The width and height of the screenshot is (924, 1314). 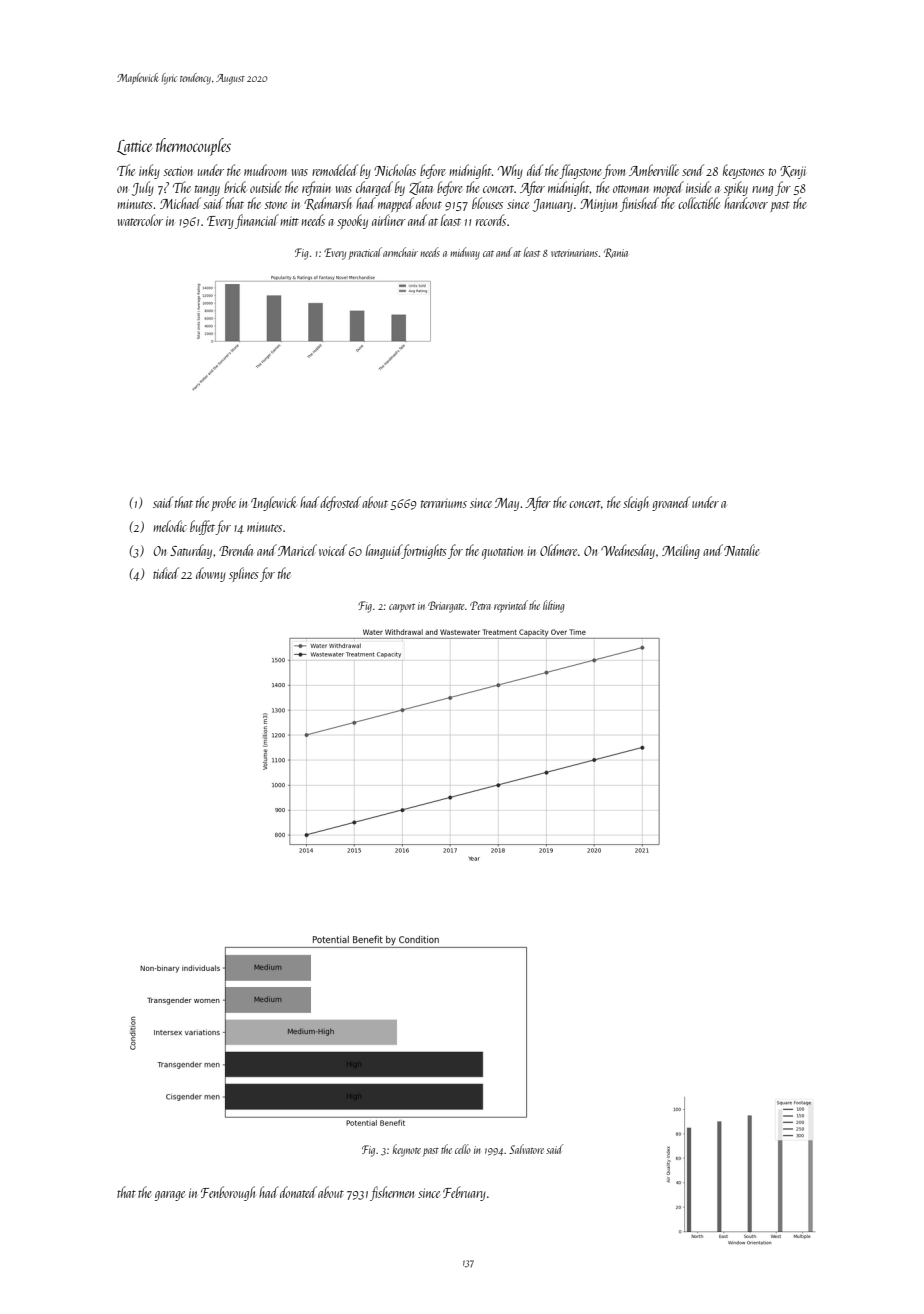 I want to click on cello, so click(x=463, y=1149).
